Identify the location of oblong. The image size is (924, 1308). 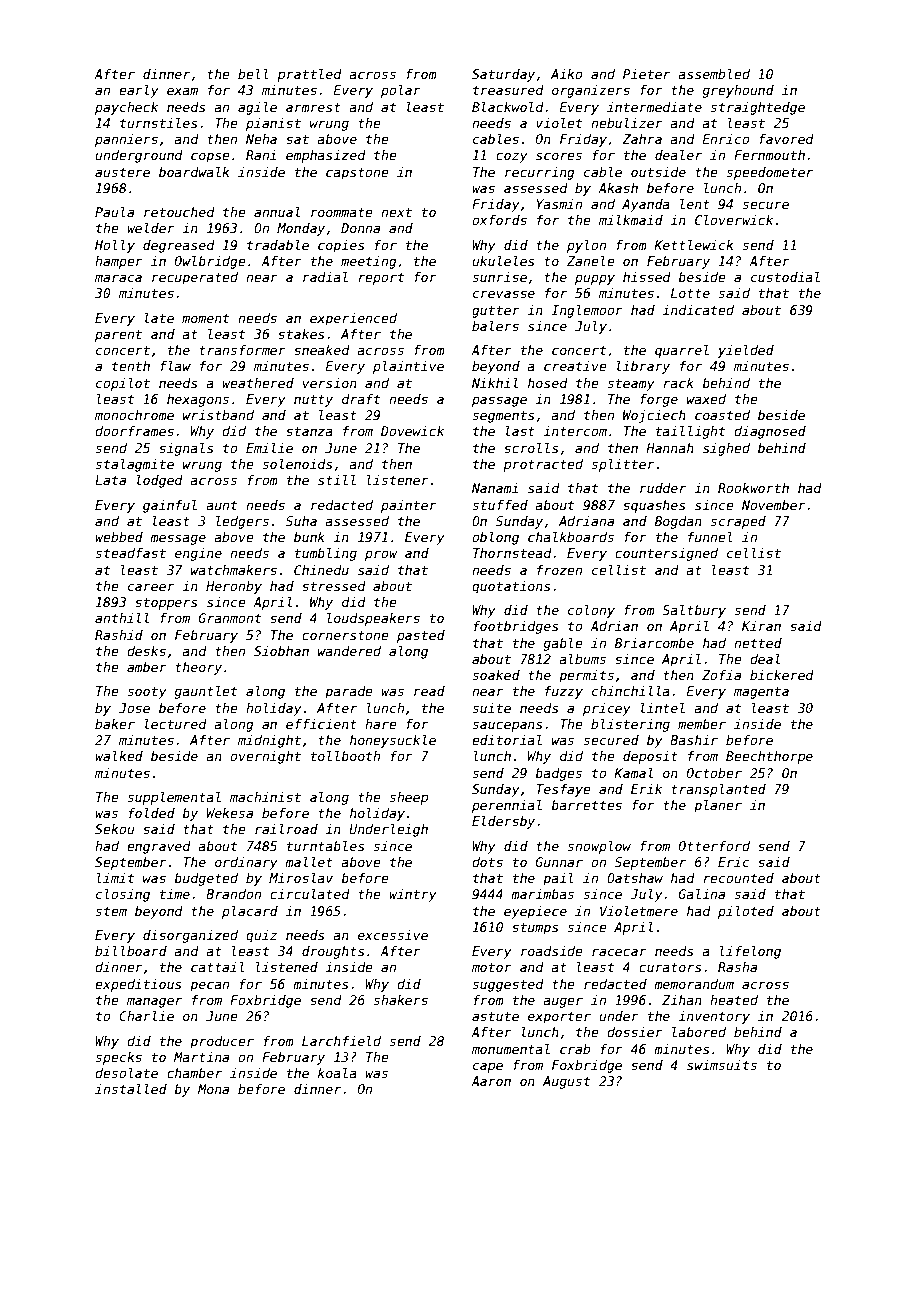
(495, 538).
